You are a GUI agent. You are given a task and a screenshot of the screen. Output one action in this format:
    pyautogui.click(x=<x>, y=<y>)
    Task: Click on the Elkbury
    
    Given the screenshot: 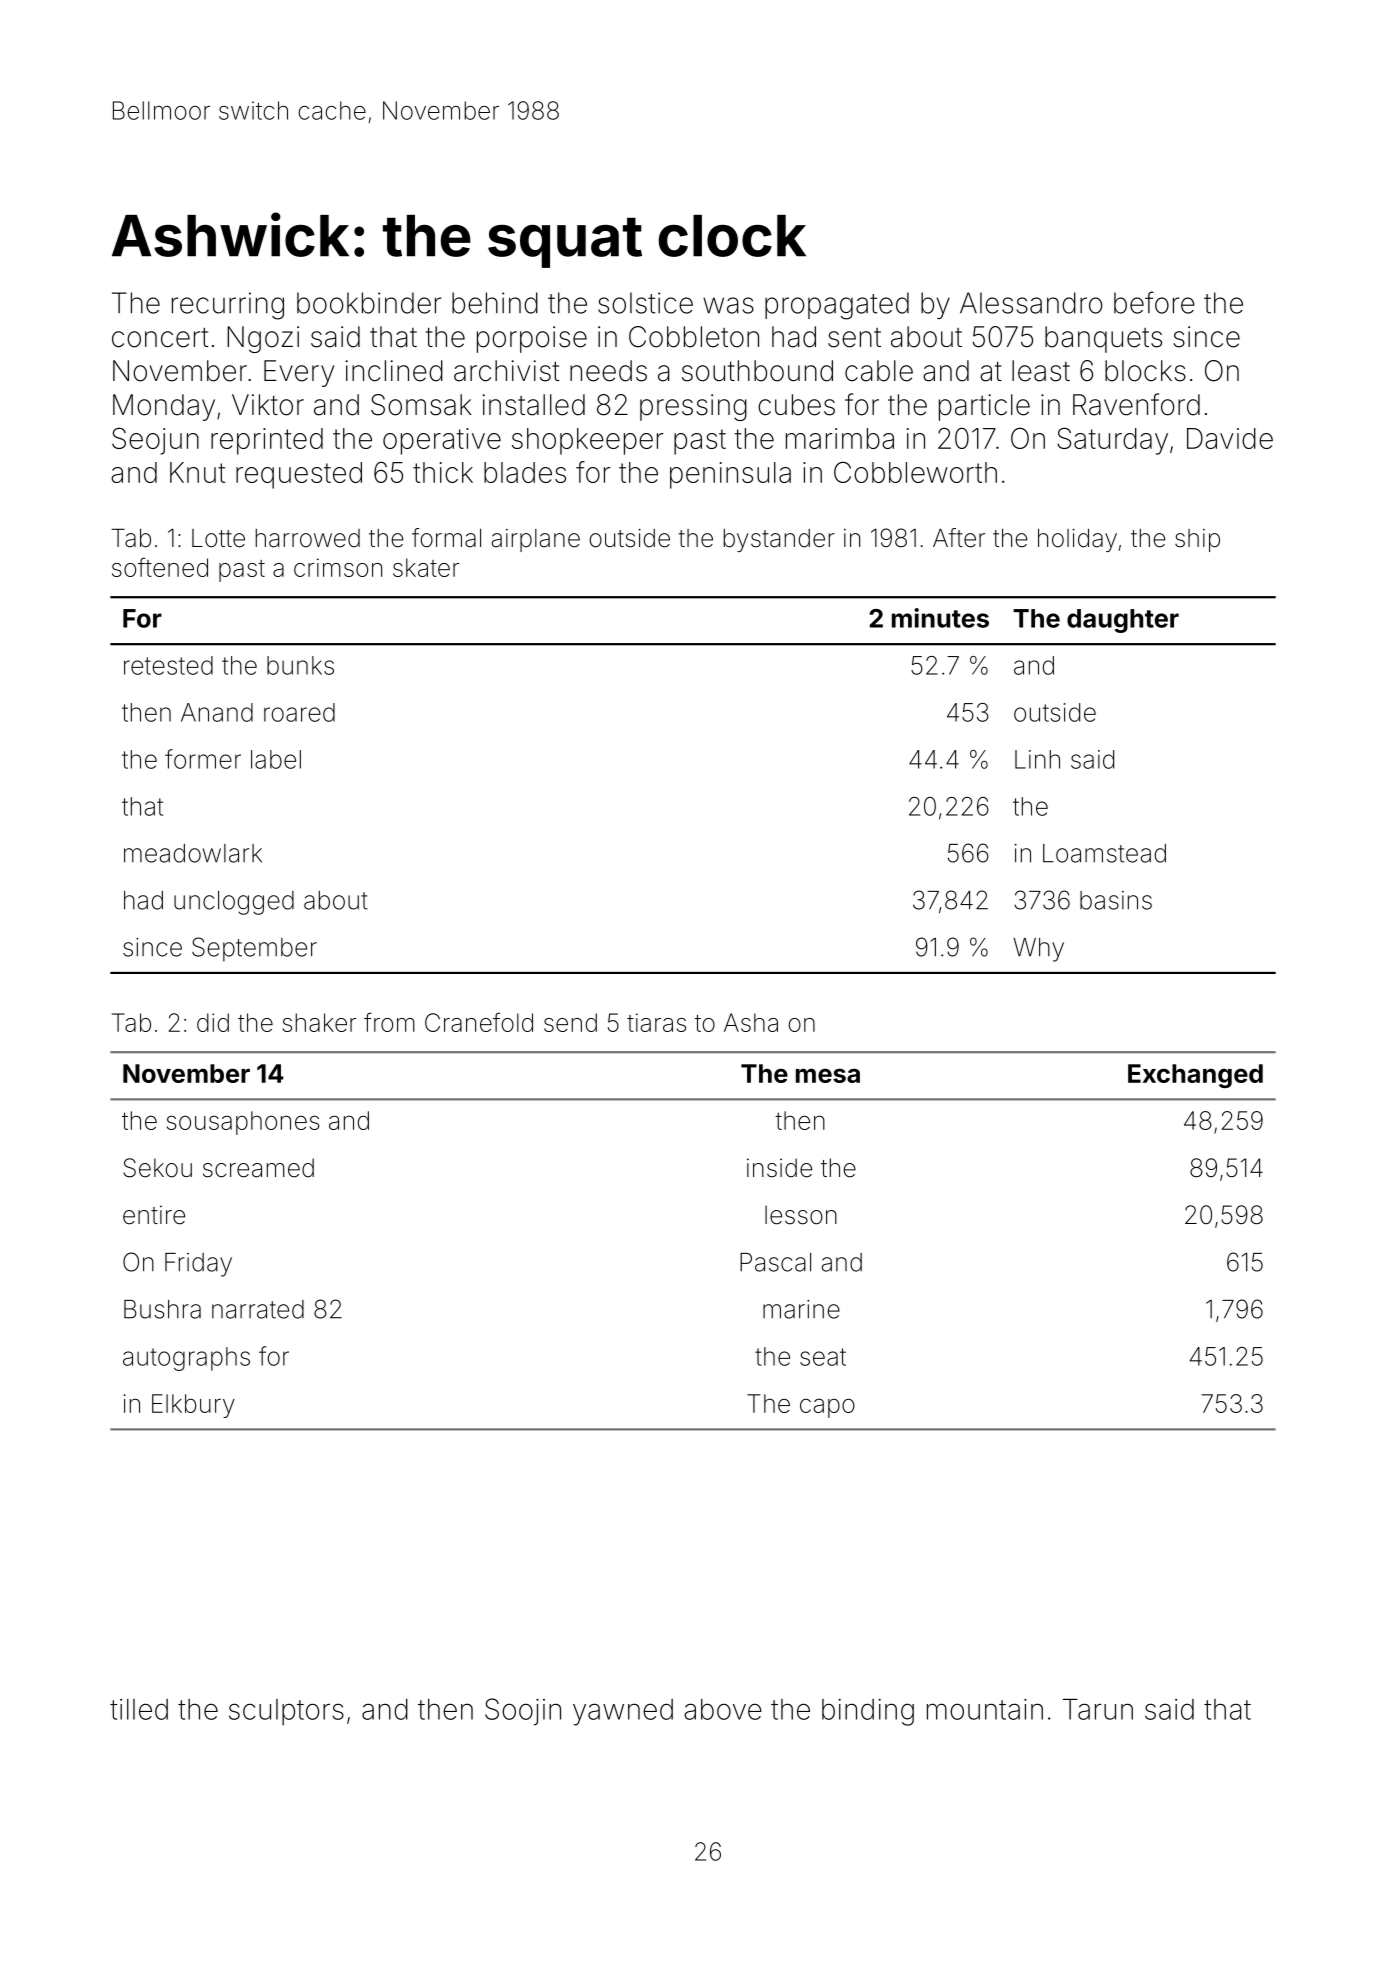 What is the action you would take?
    pyautogui.click(x=193, y=1406)
